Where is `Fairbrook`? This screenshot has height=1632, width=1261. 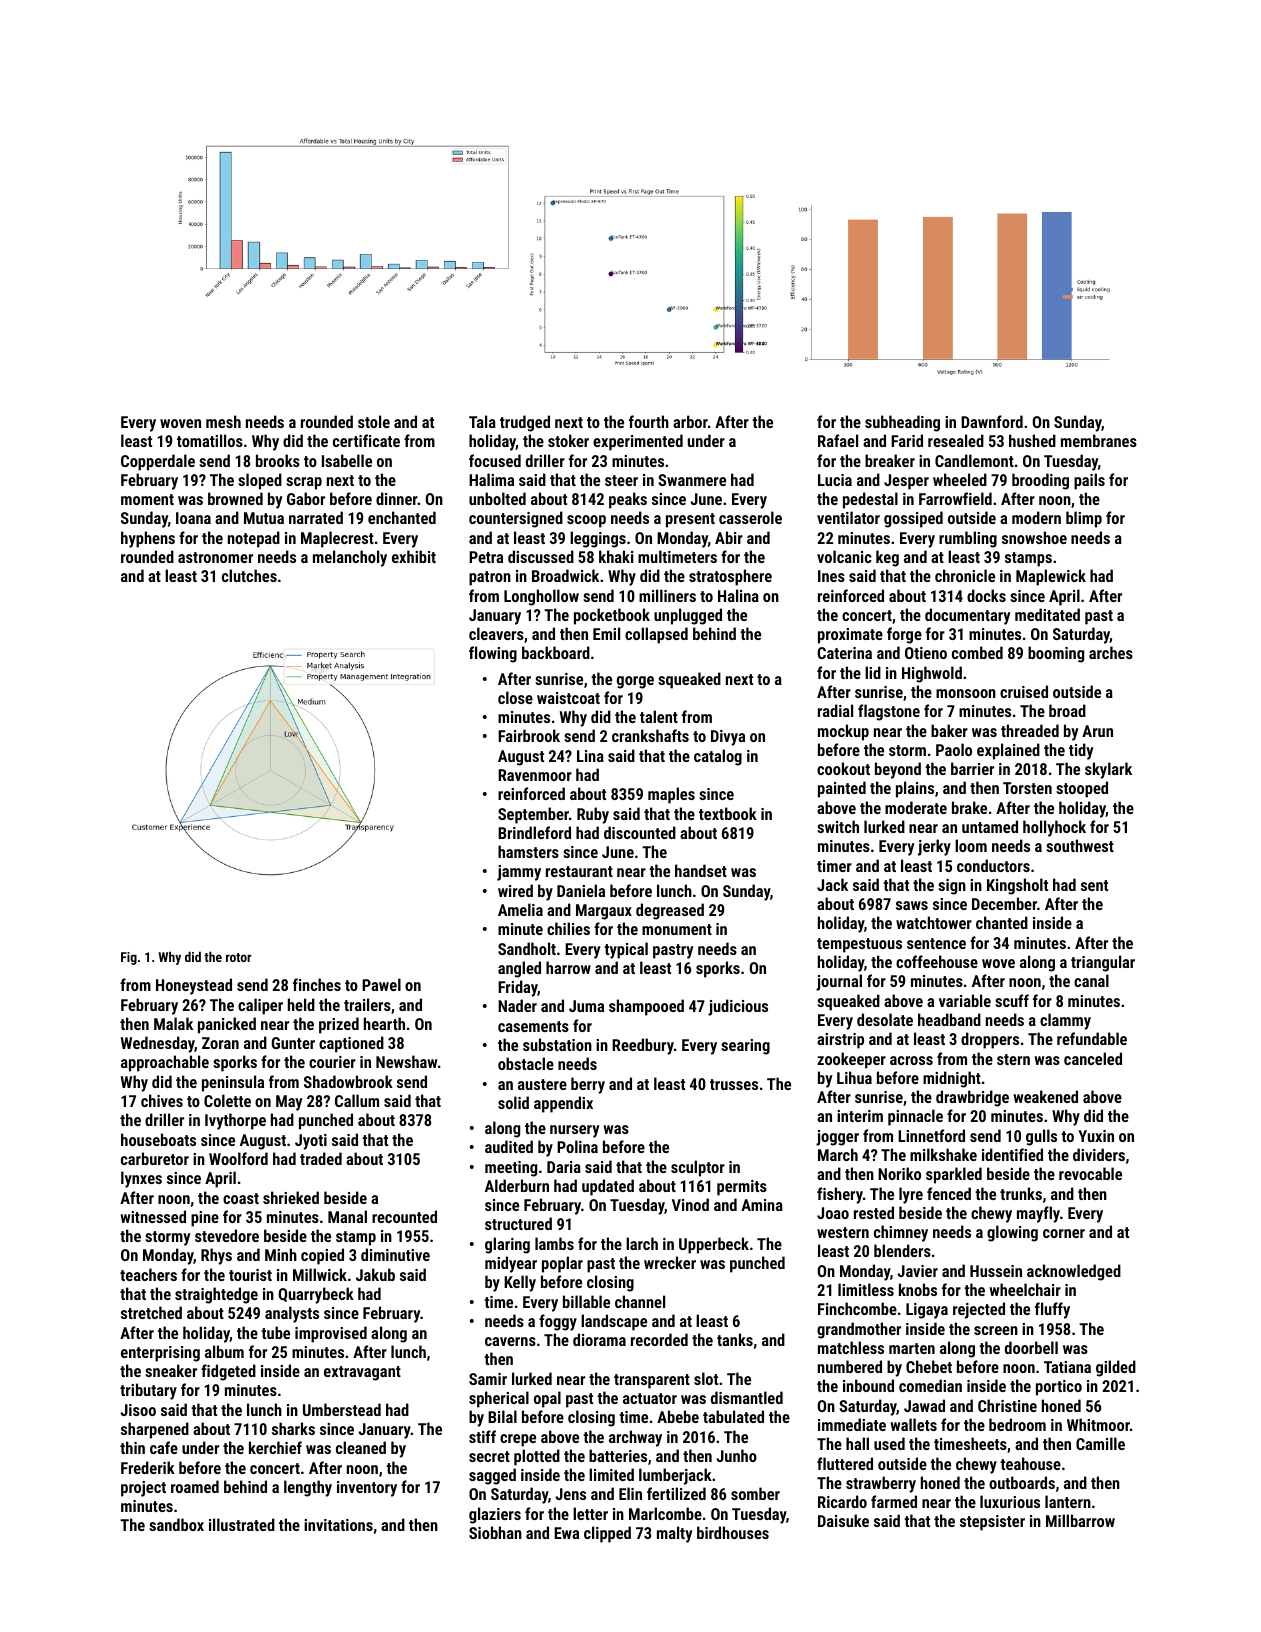 Fairbrook is located at coordinates (529, 735).
